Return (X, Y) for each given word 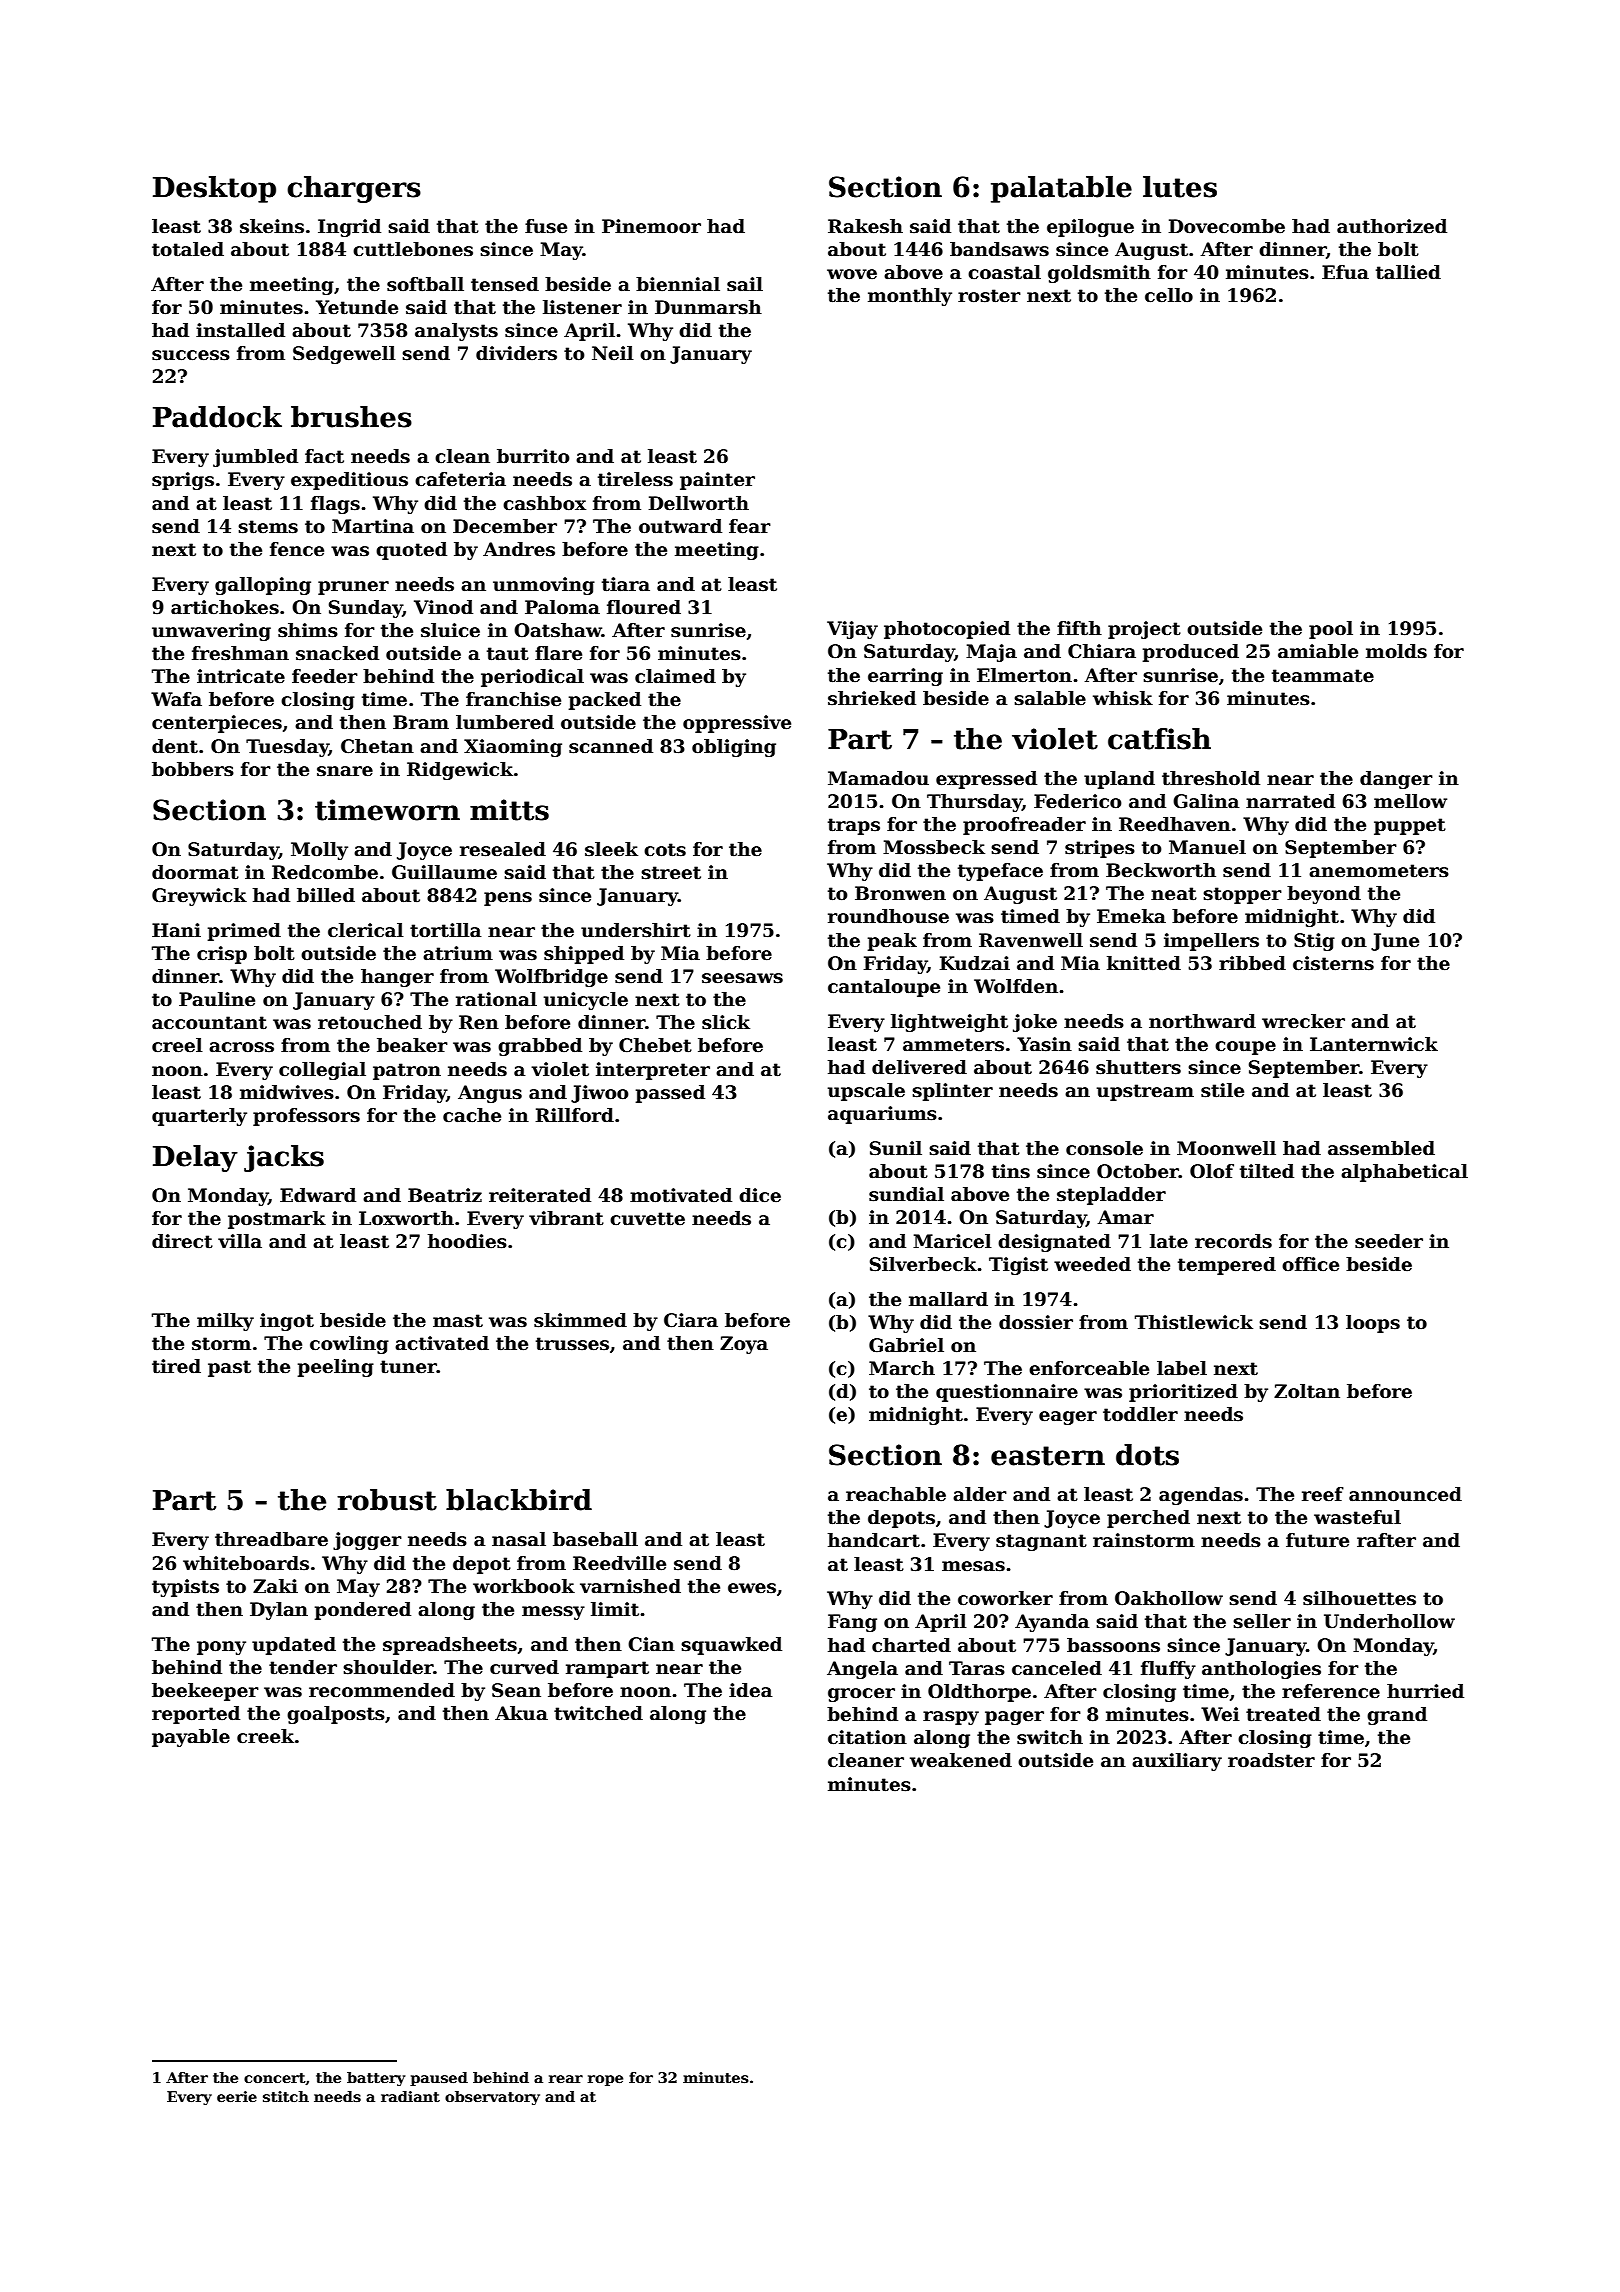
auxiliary (1177, 1762)
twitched (598, 1713)
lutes (1180, 187)
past (229, 1368)
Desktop (214, 189)
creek (265, 1736)
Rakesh (865, 226)
